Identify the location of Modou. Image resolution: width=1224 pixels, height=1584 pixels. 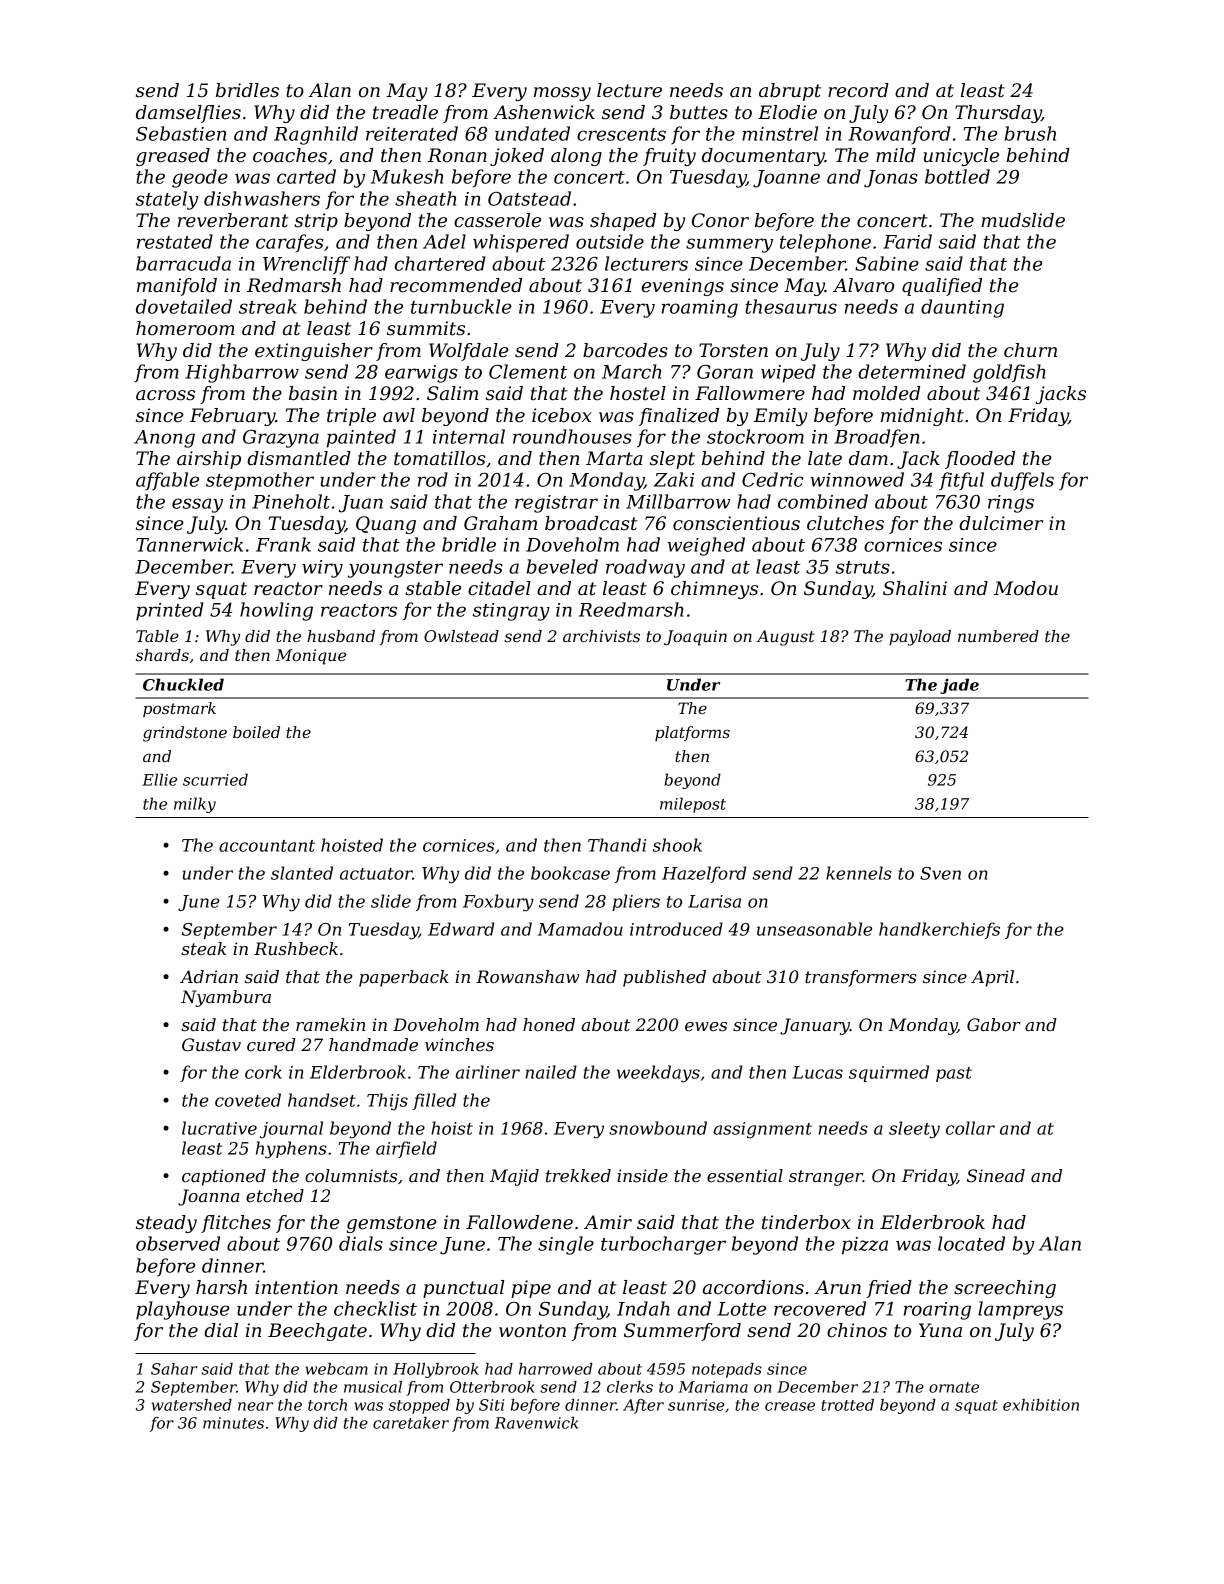
(1026, 588).
